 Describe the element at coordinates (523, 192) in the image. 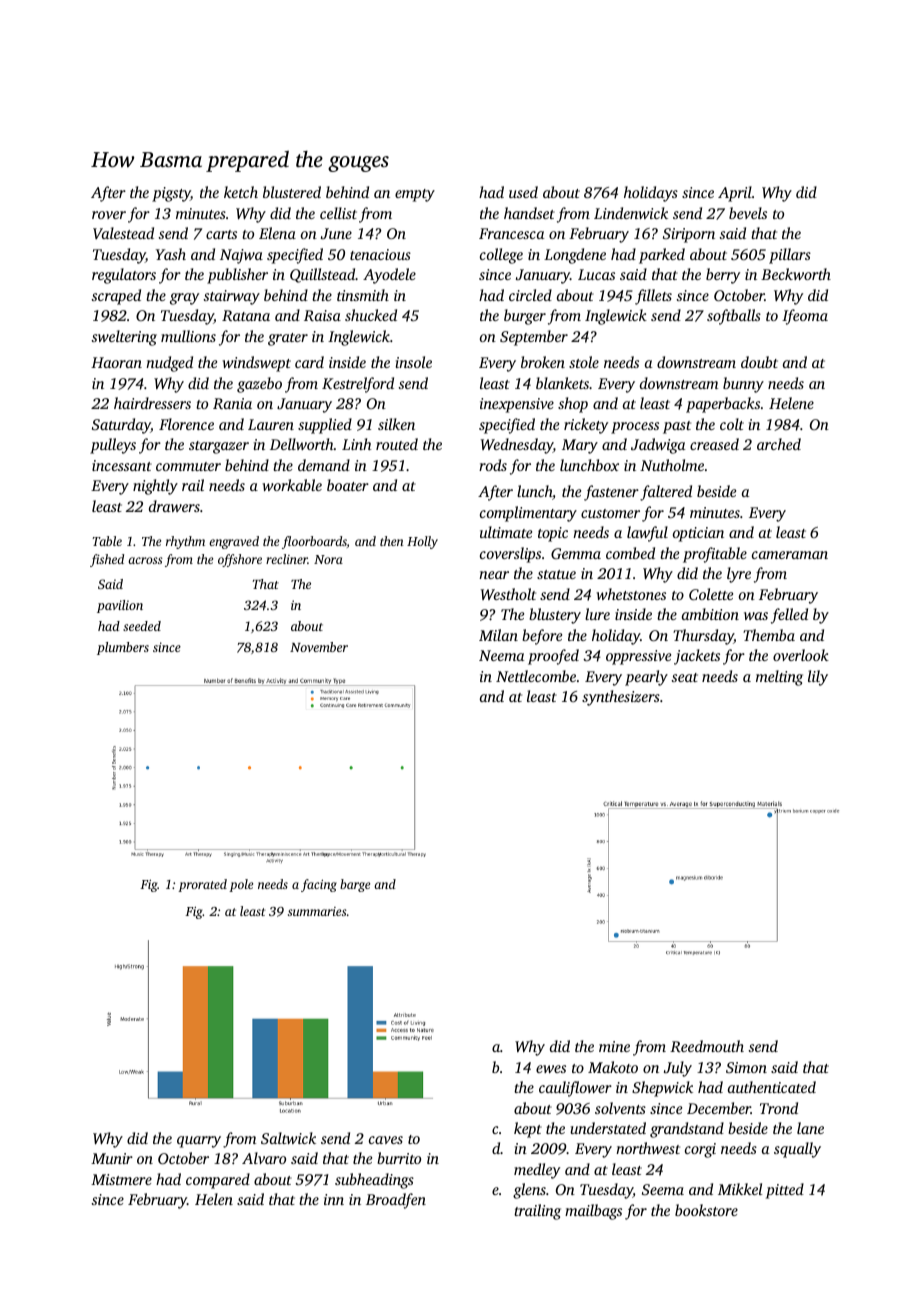

I see `used` at that location.
